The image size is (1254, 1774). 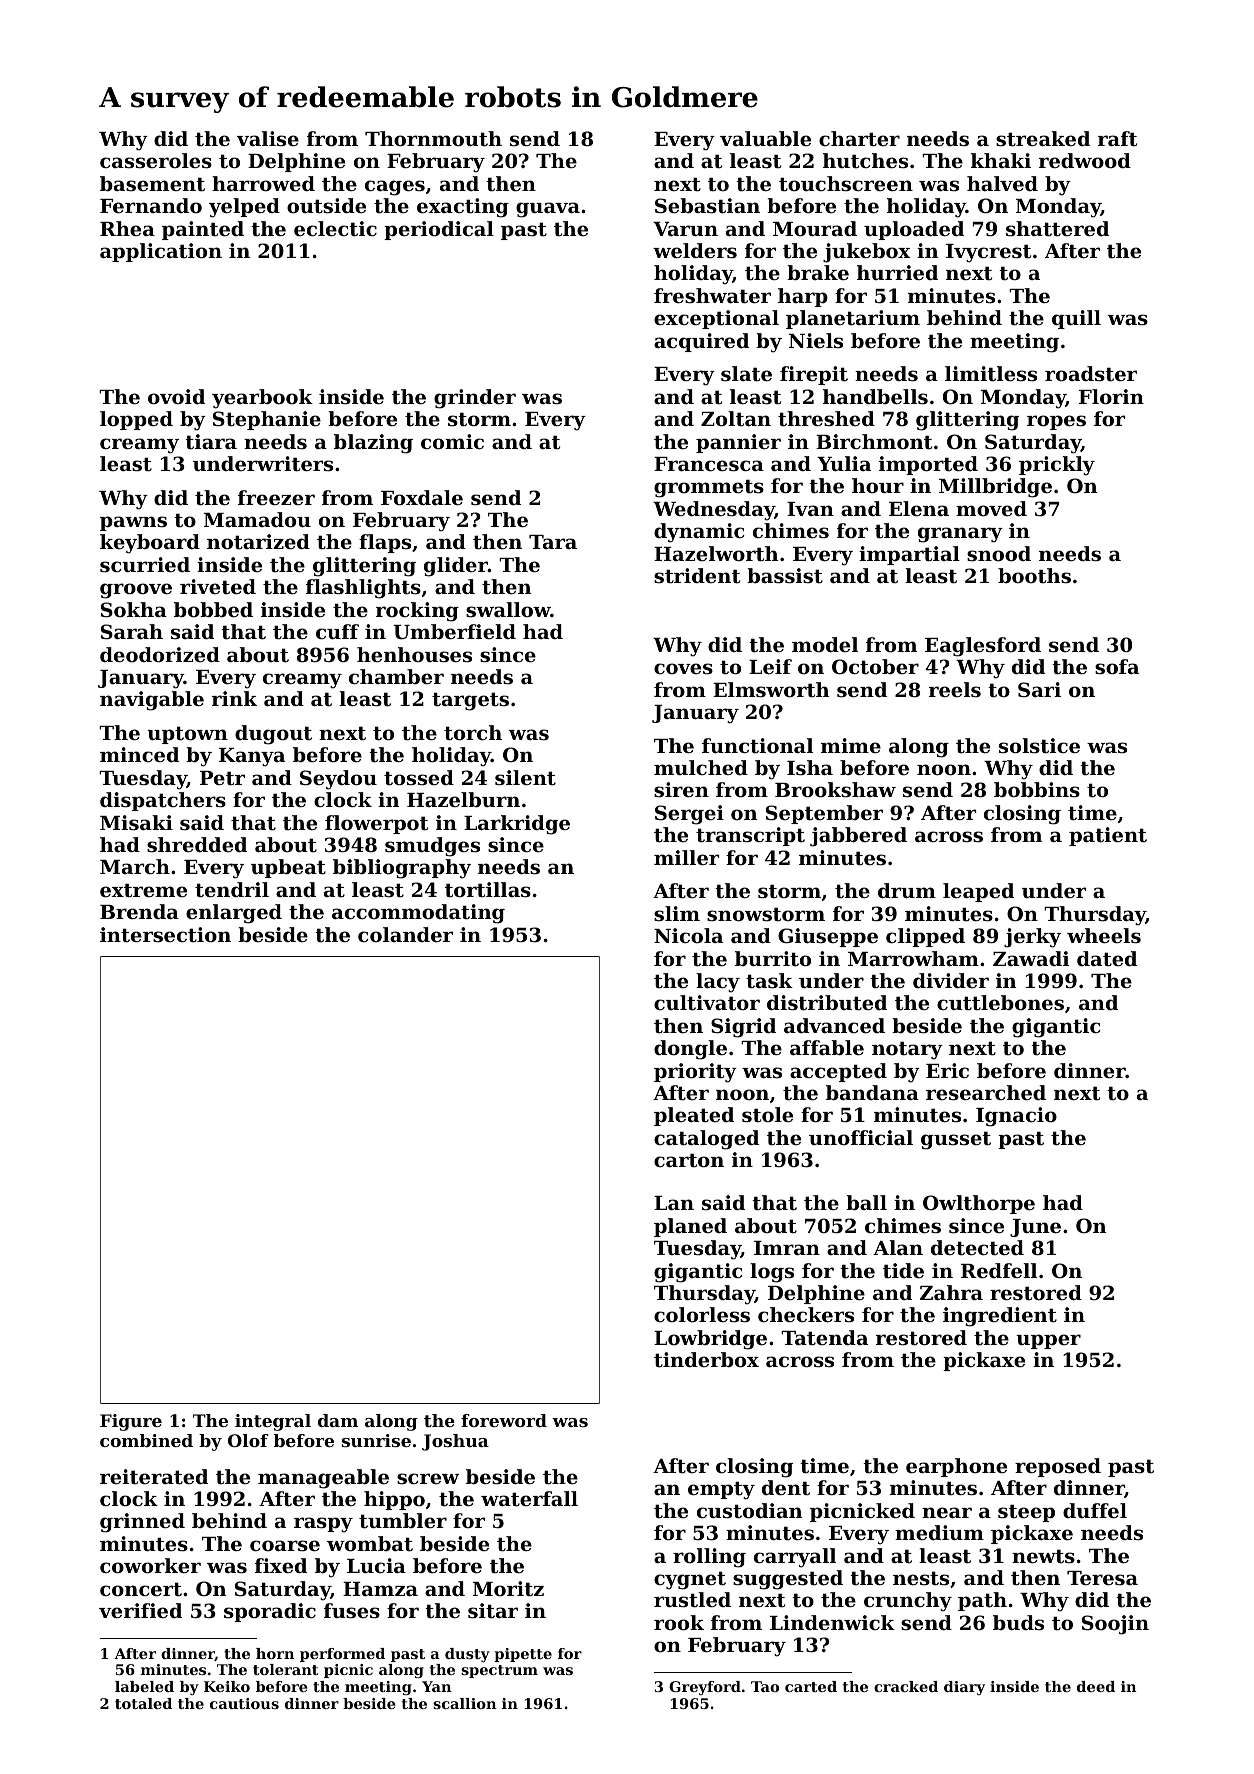 What do you see at coordinates (690, 1050) in the screenshot?
I see `dongle` at bounding box center [690, 1050].
